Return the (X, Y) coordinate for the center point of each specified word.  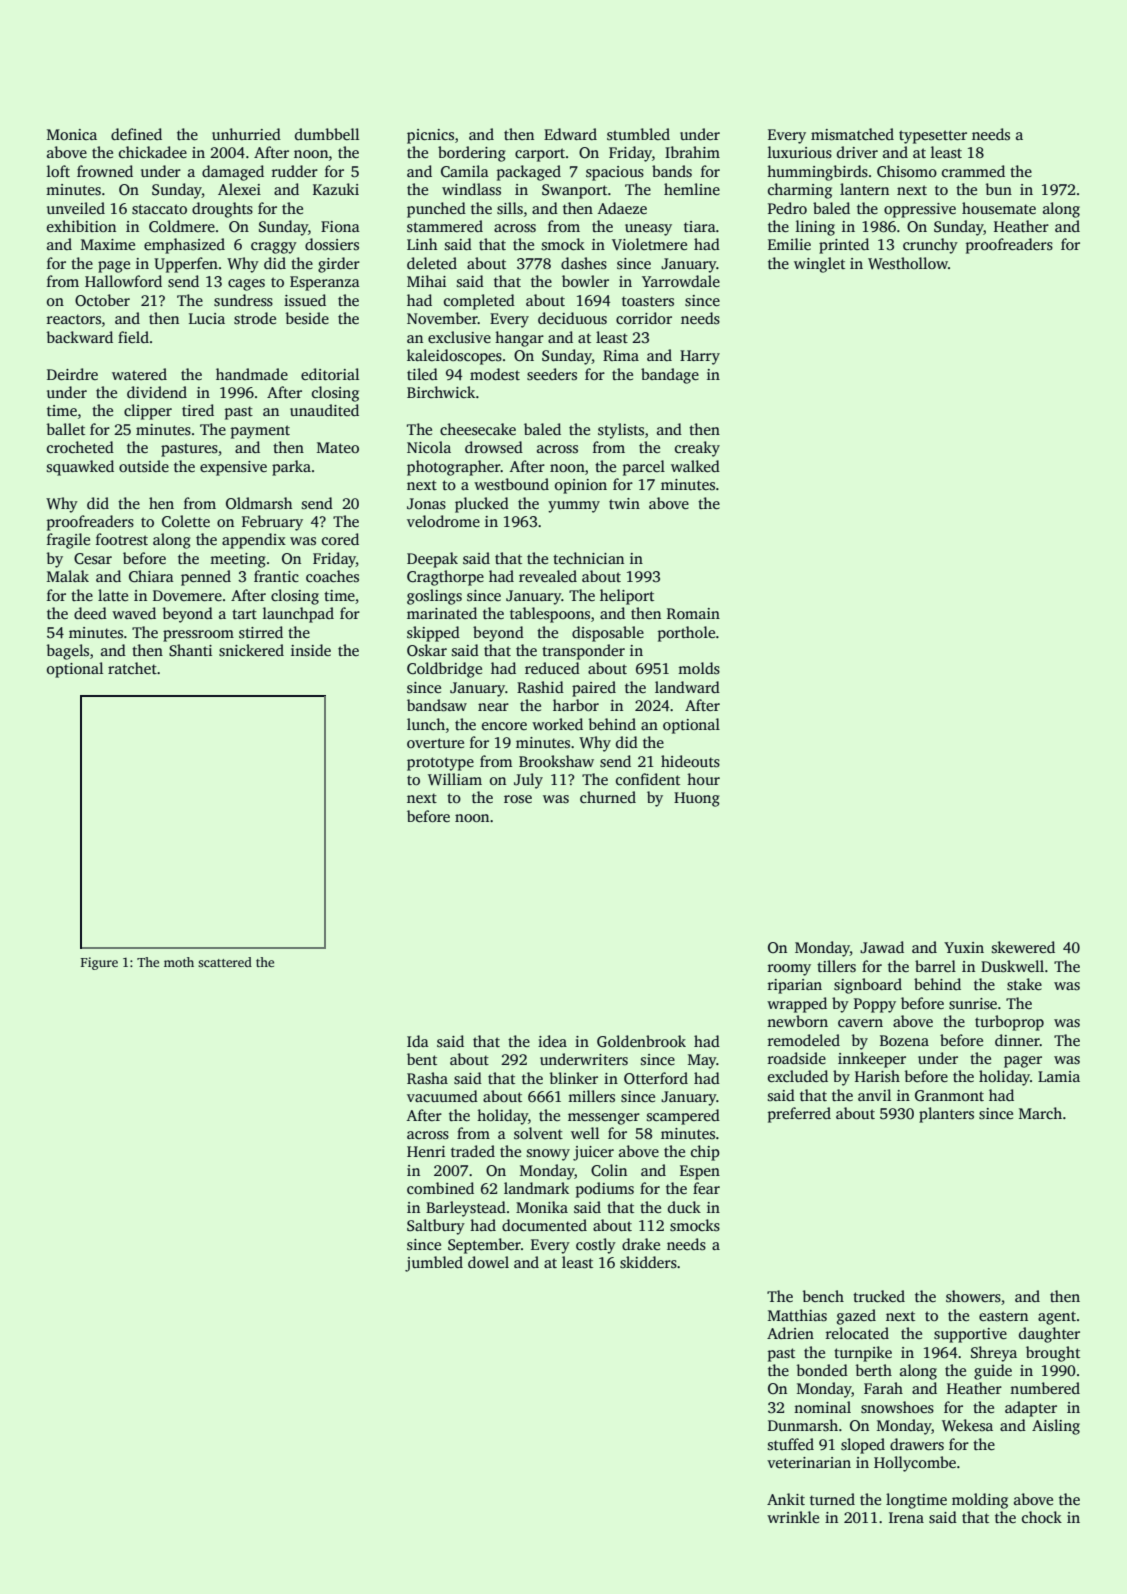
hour (703, 779)
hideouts (690, 761)
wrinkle (793, 1517)
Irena (906, 1517)
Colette (186, 521)
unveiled (76, 208)
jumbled (434, 1264)
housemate (999, 208)
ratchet (132, 668)
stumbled (638, 134)
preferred (799, 1115)
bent (422, 1059)
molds (699, 668)
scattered (225, 962)
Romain (693, 613)
